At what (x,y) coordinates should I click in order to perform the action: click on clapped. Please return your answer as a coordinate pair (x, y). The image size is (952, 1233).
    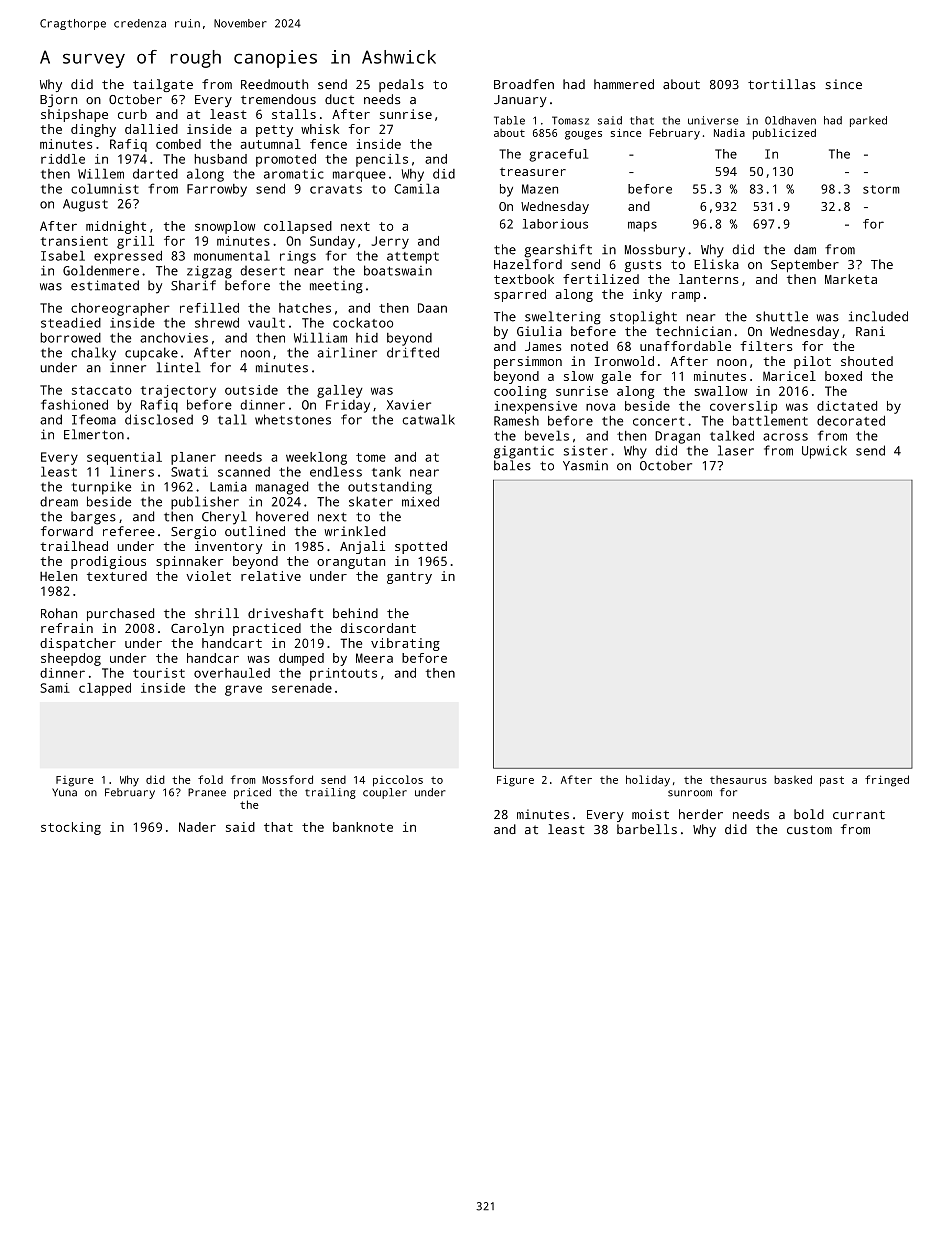
    Looking at the image, I should click on (105, 689).
